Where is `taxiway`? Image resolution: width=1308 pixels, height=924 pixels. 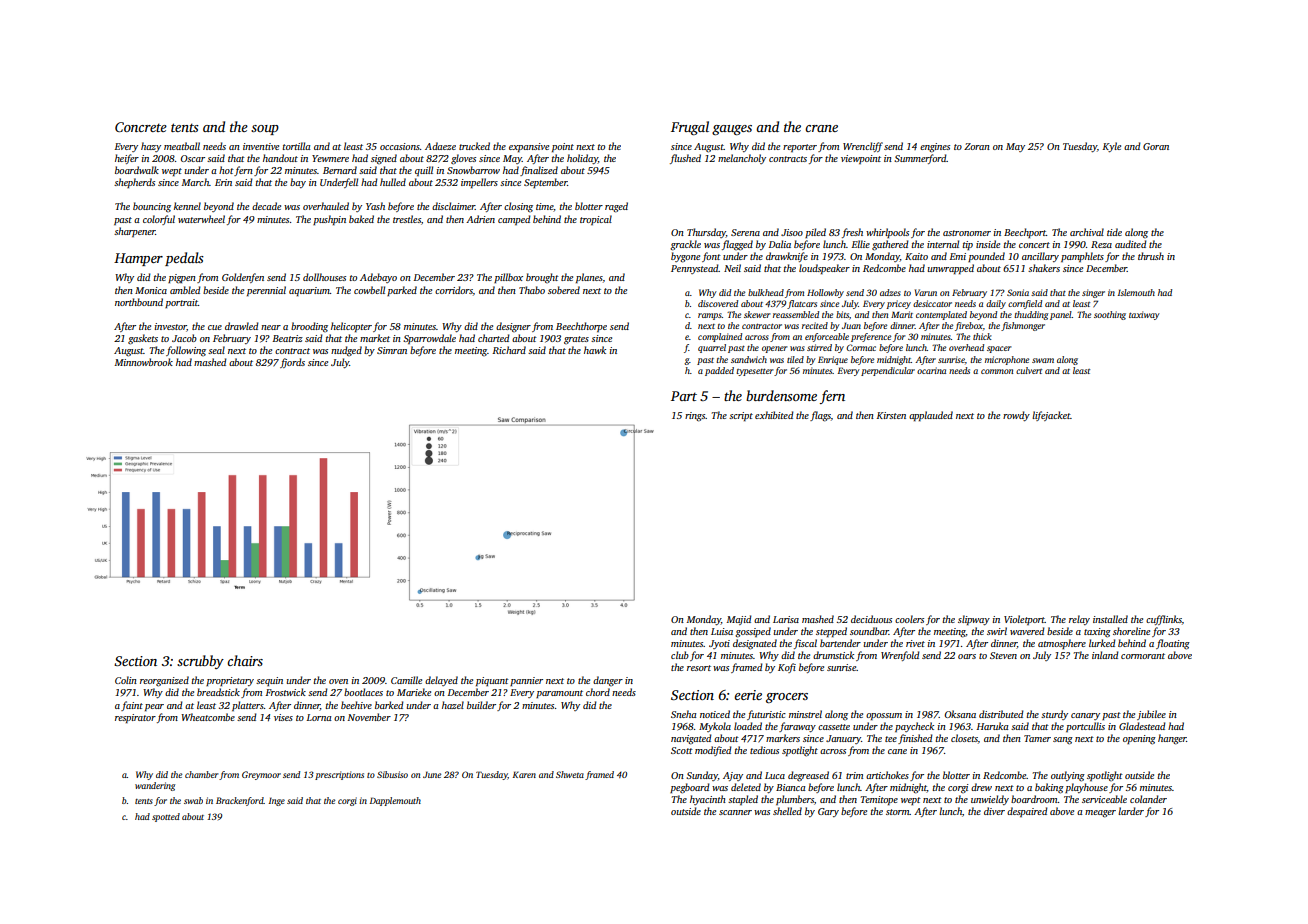 taxiway is located at coordinates (1144, 315).
